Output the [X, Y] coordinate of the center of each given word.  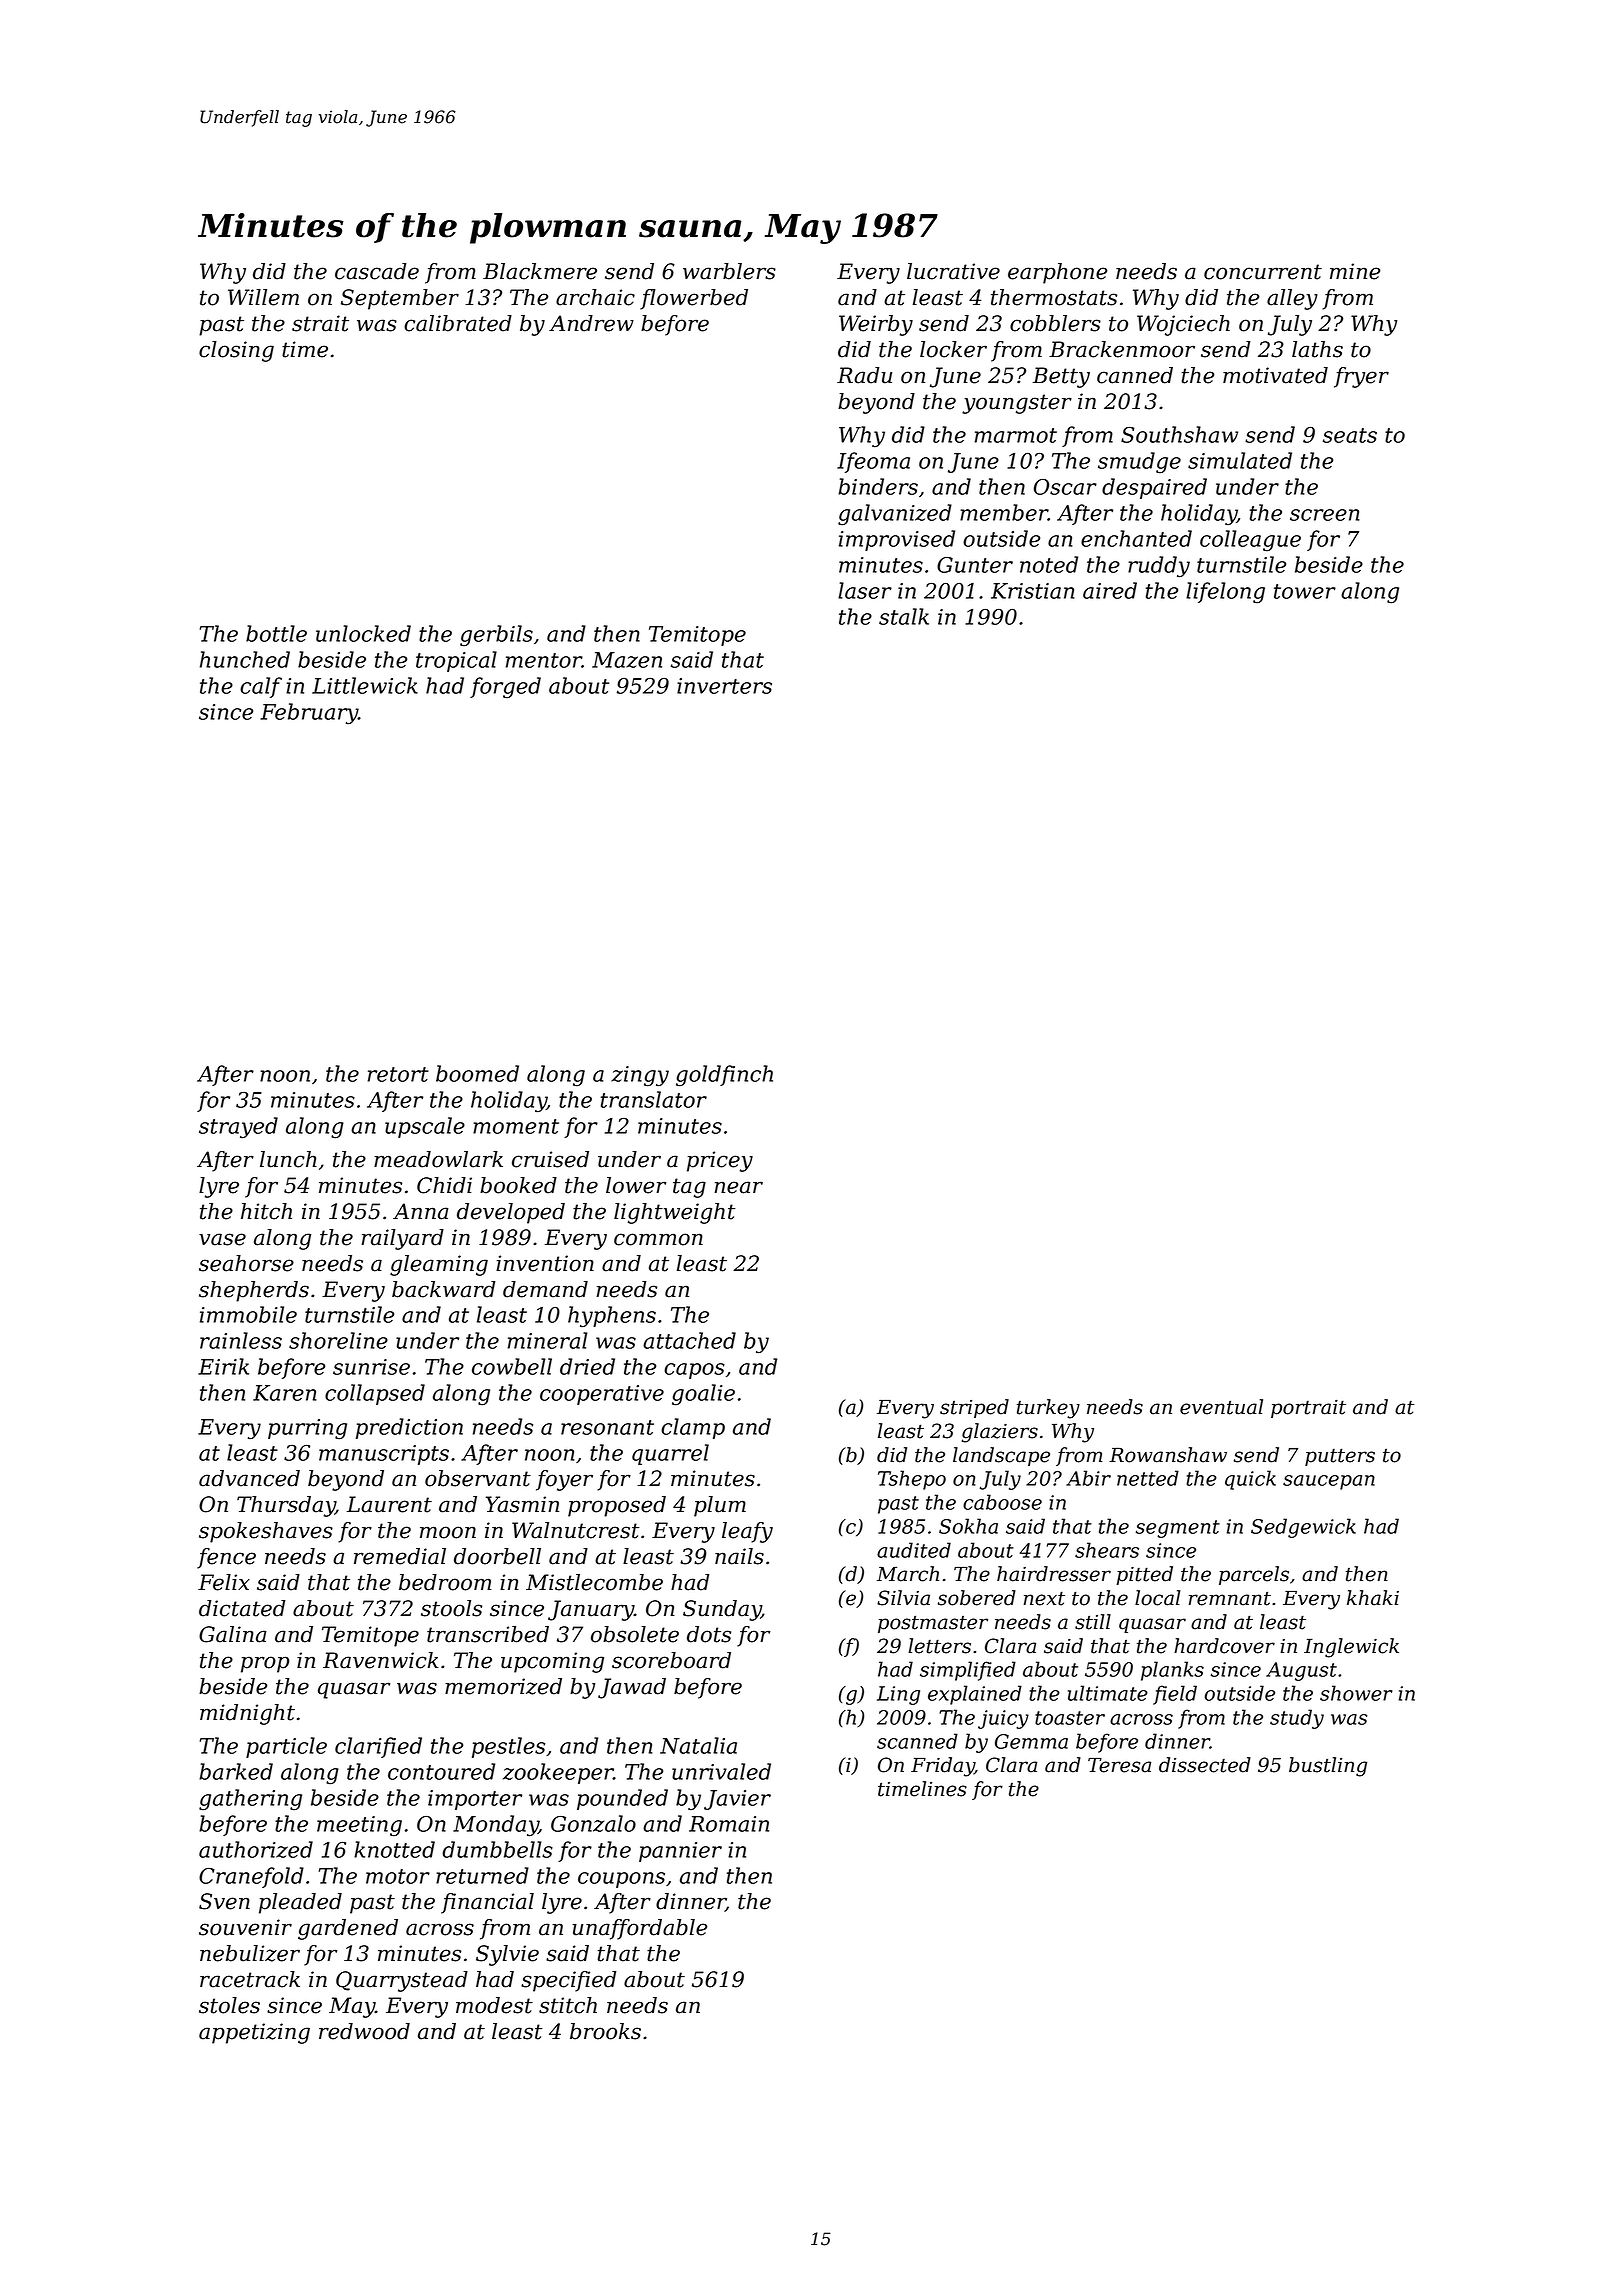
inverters [724, 686]
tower [1305, 591]
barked [236, 1771]
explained [975, 1695]
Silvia [903, 1598]
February [309, 713]
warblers [729, 271]
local [1158, 1598]
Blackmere [540, 271]
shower [1356, 1693]
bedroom [445, 1582]
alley [1292, 299]
